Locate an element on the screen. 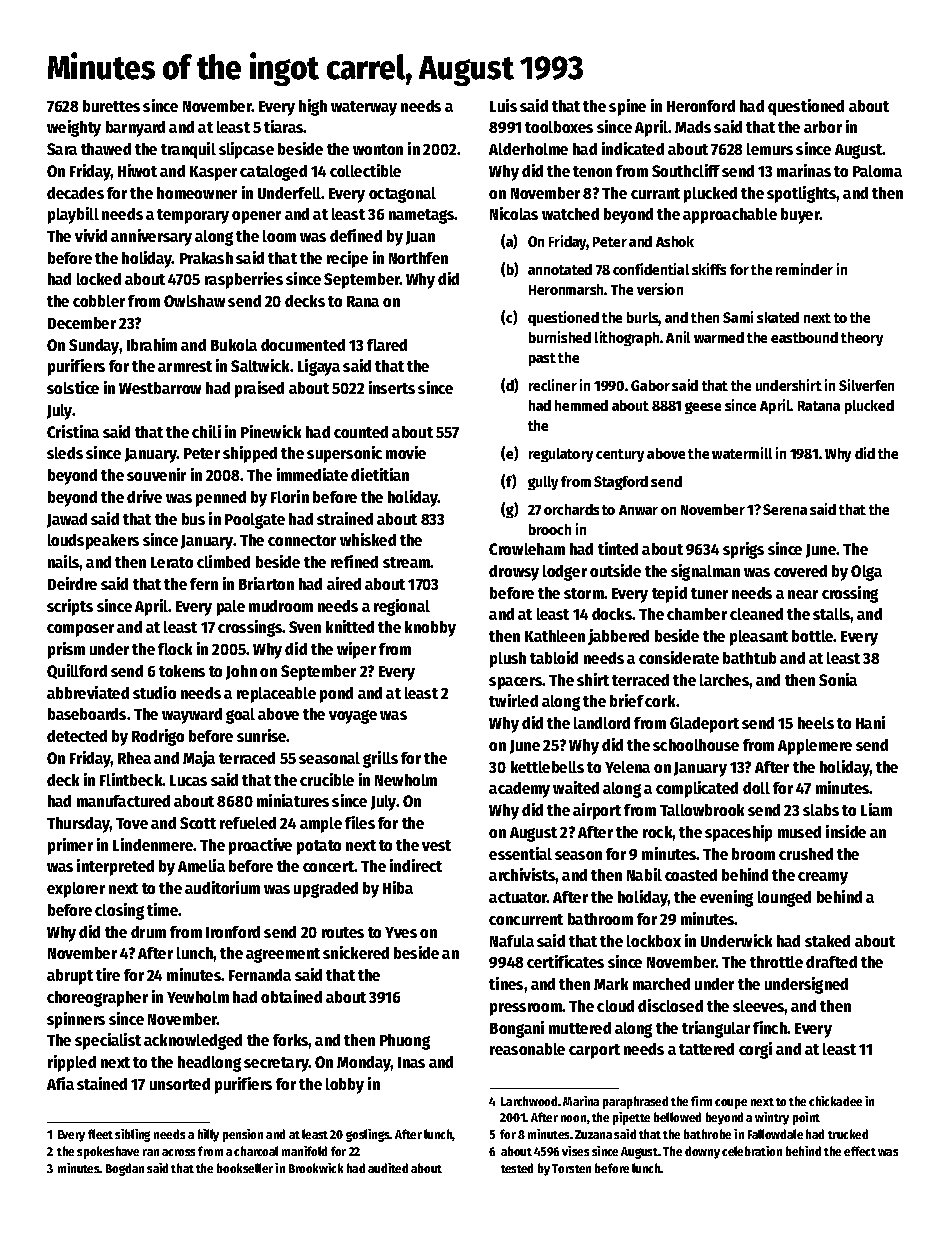  burnished is located at coordinates (560, 337).
